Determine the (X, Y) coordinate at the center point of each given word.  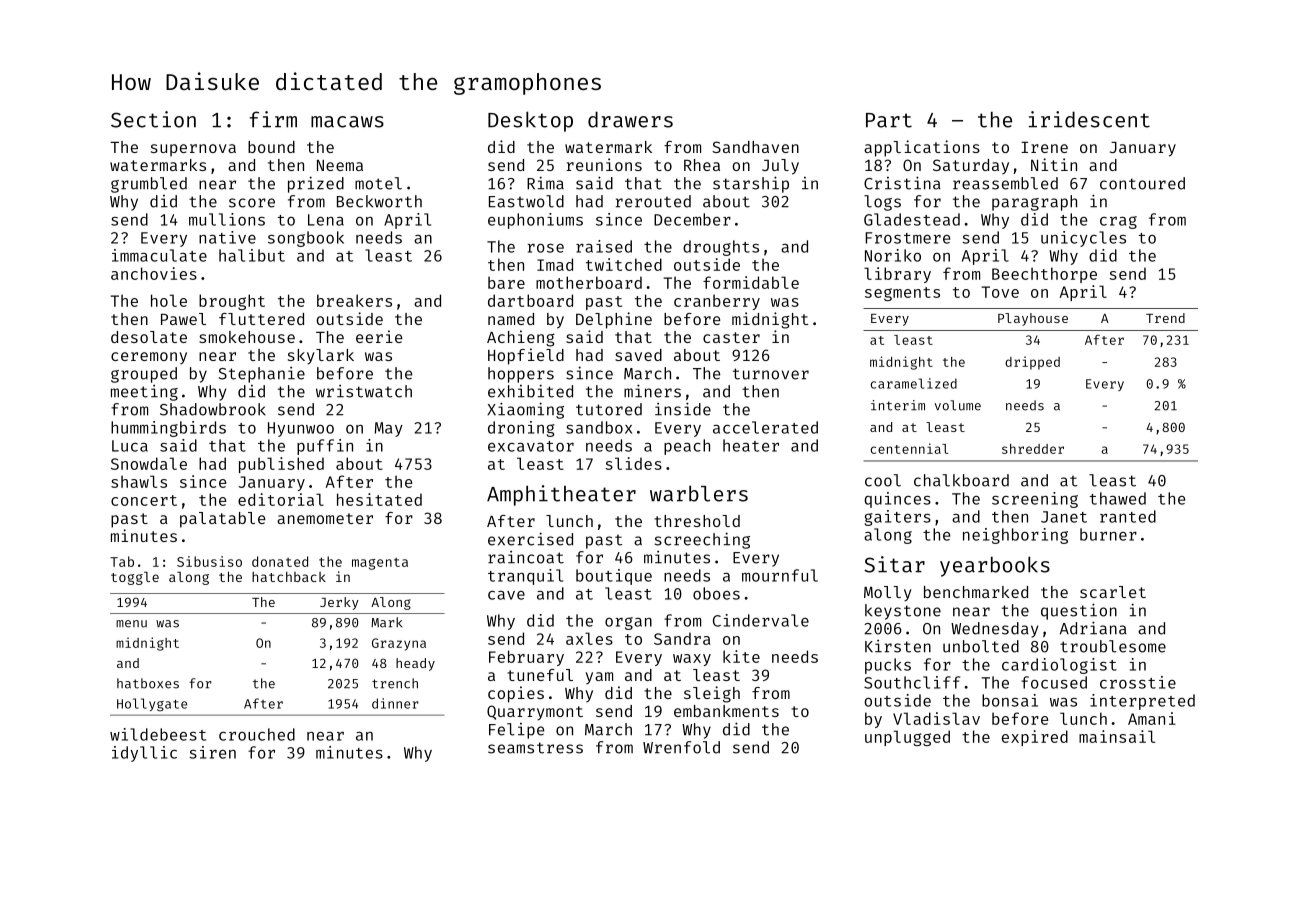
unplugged (907, 738)
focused (1054, 682)
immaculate (159, 255)
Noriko (893, 255)
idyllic (144, 754)
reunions (604, 164)
